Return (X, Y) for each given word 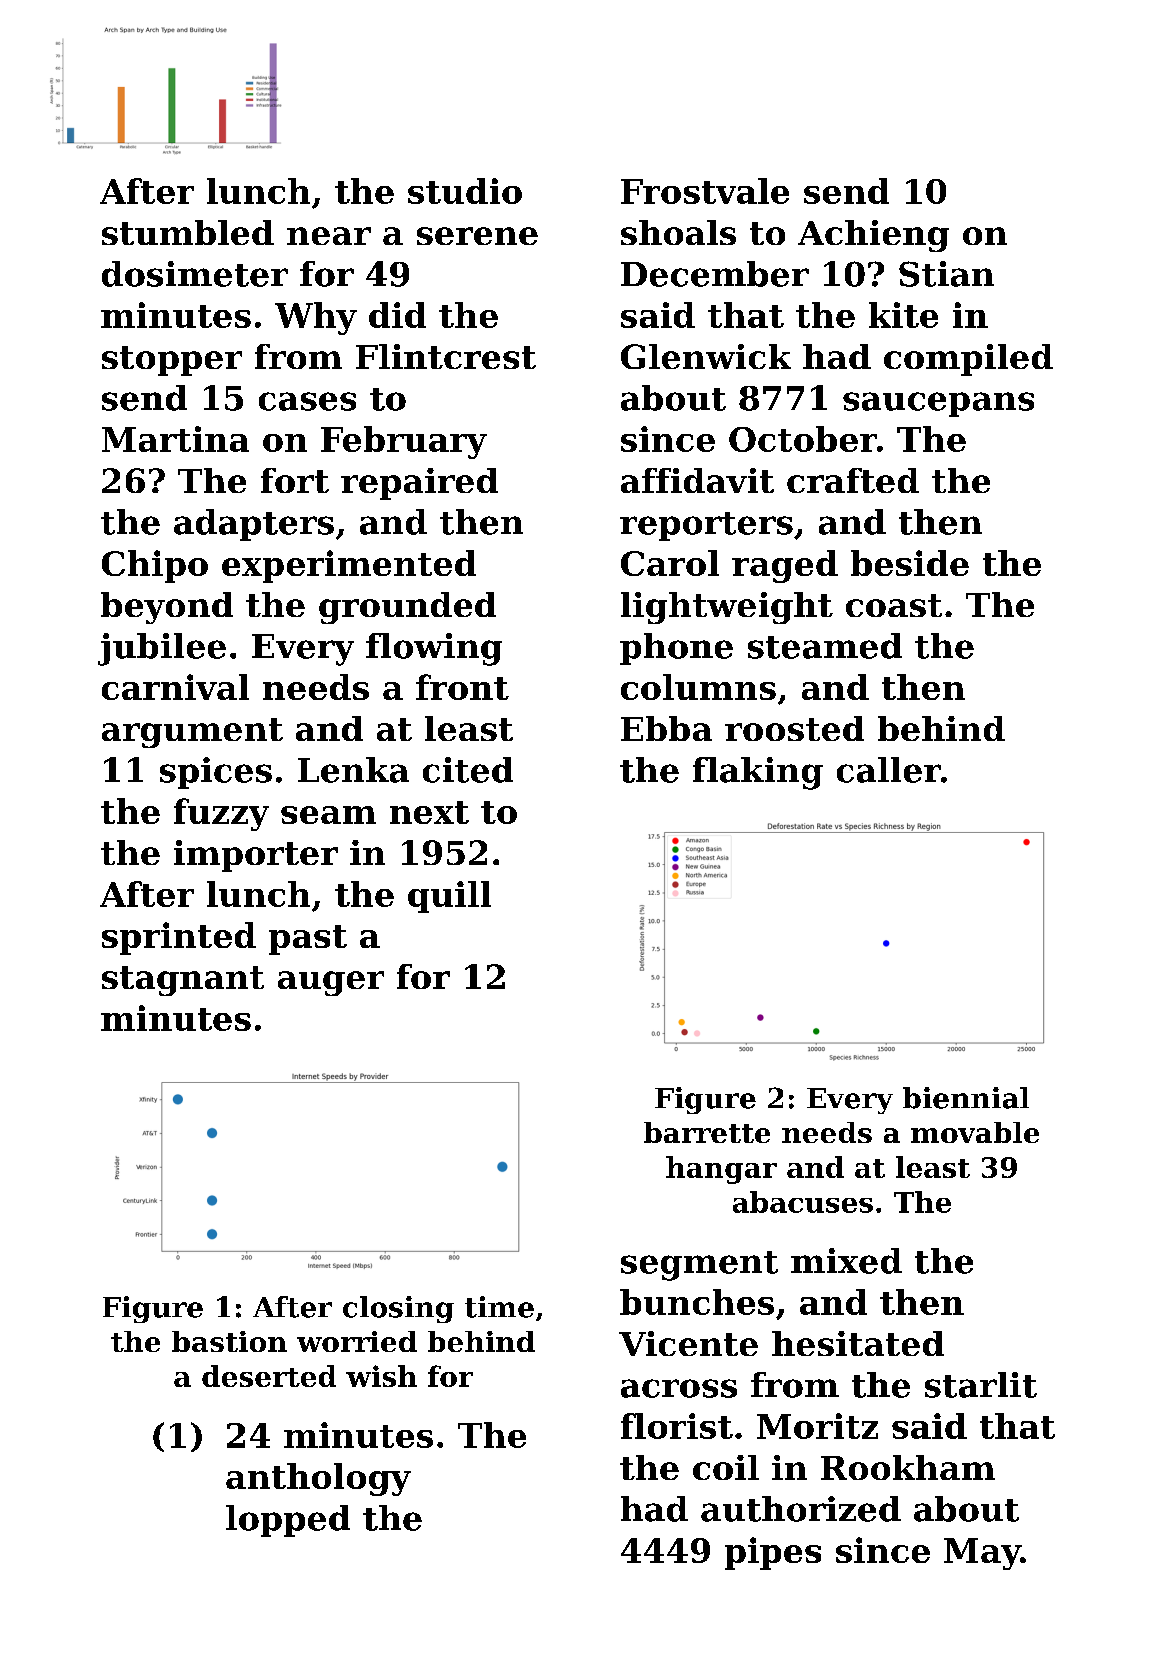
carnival (175, 687)
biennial (966, 1098)
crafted (853, 480)
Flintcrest (446, 356)
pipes (773, 1553)
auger (331, 983)
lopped (288, 1521)
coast (894, 605)
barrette (707, 1132)
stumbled (188, 232)
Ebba (666, 728)
